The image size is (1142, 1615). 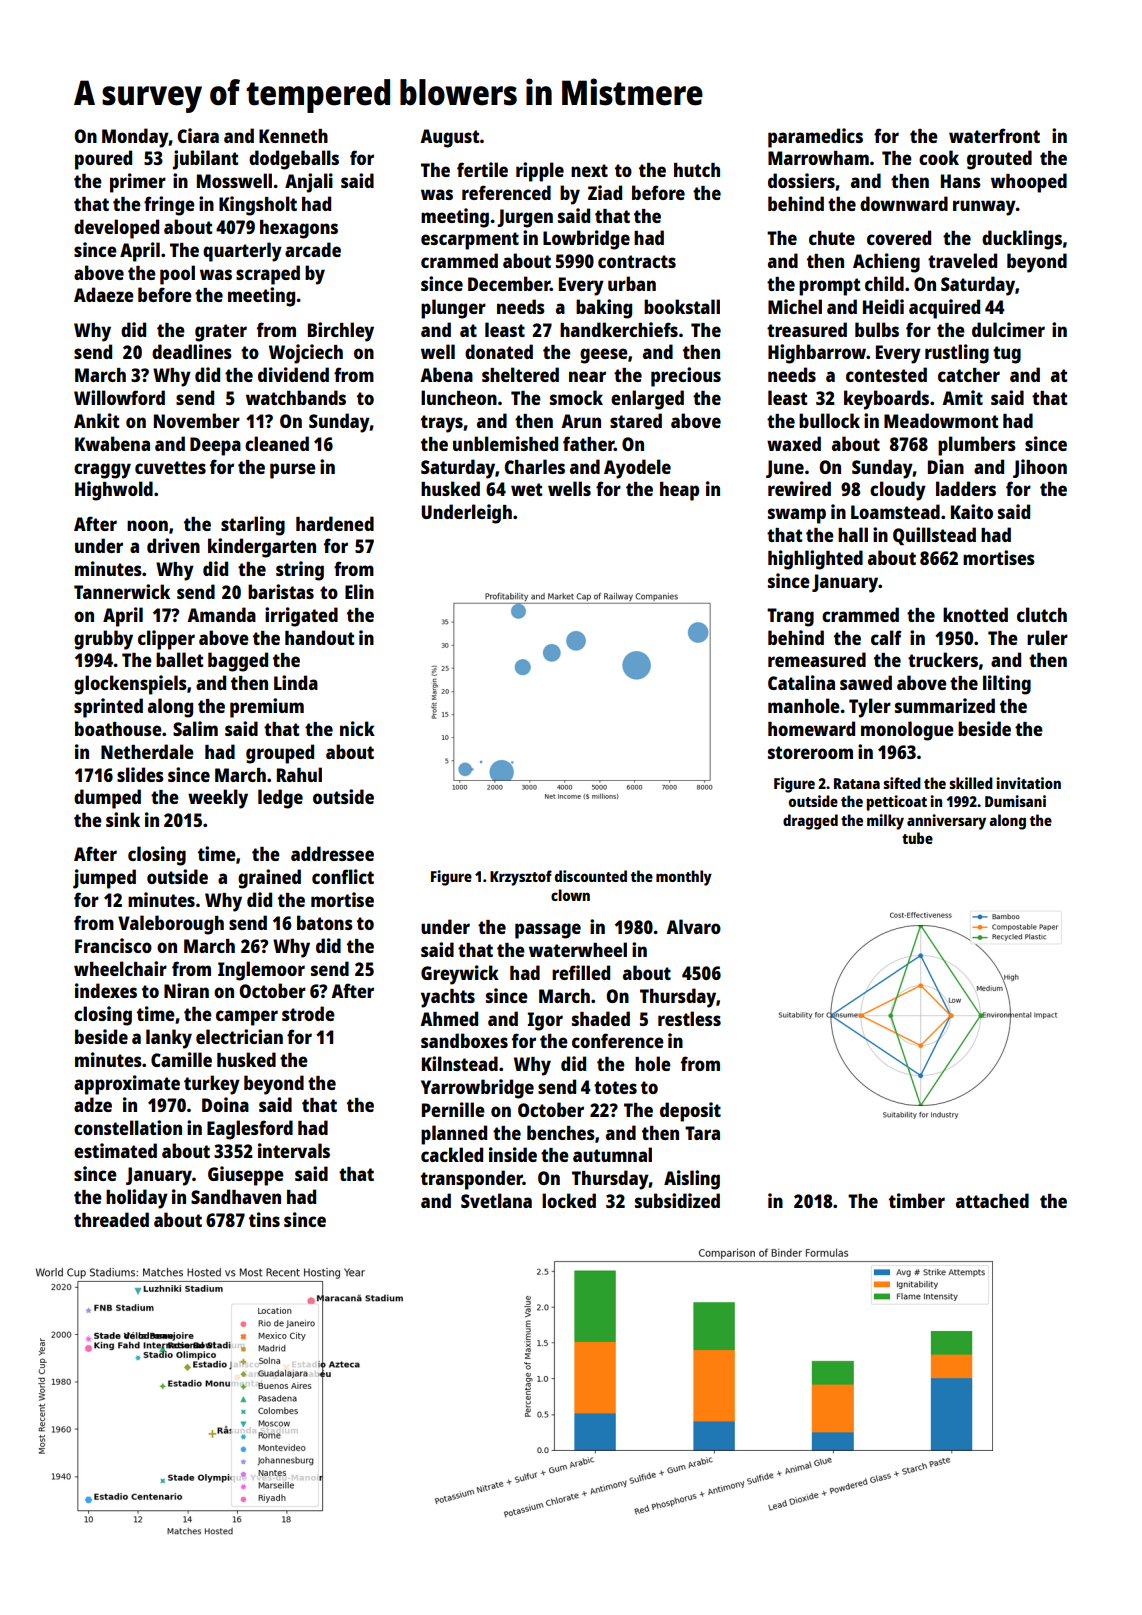 What do you see at coordinates (589, 170) in the screenshot?
I see `next` at bounding box center [589, 170].
